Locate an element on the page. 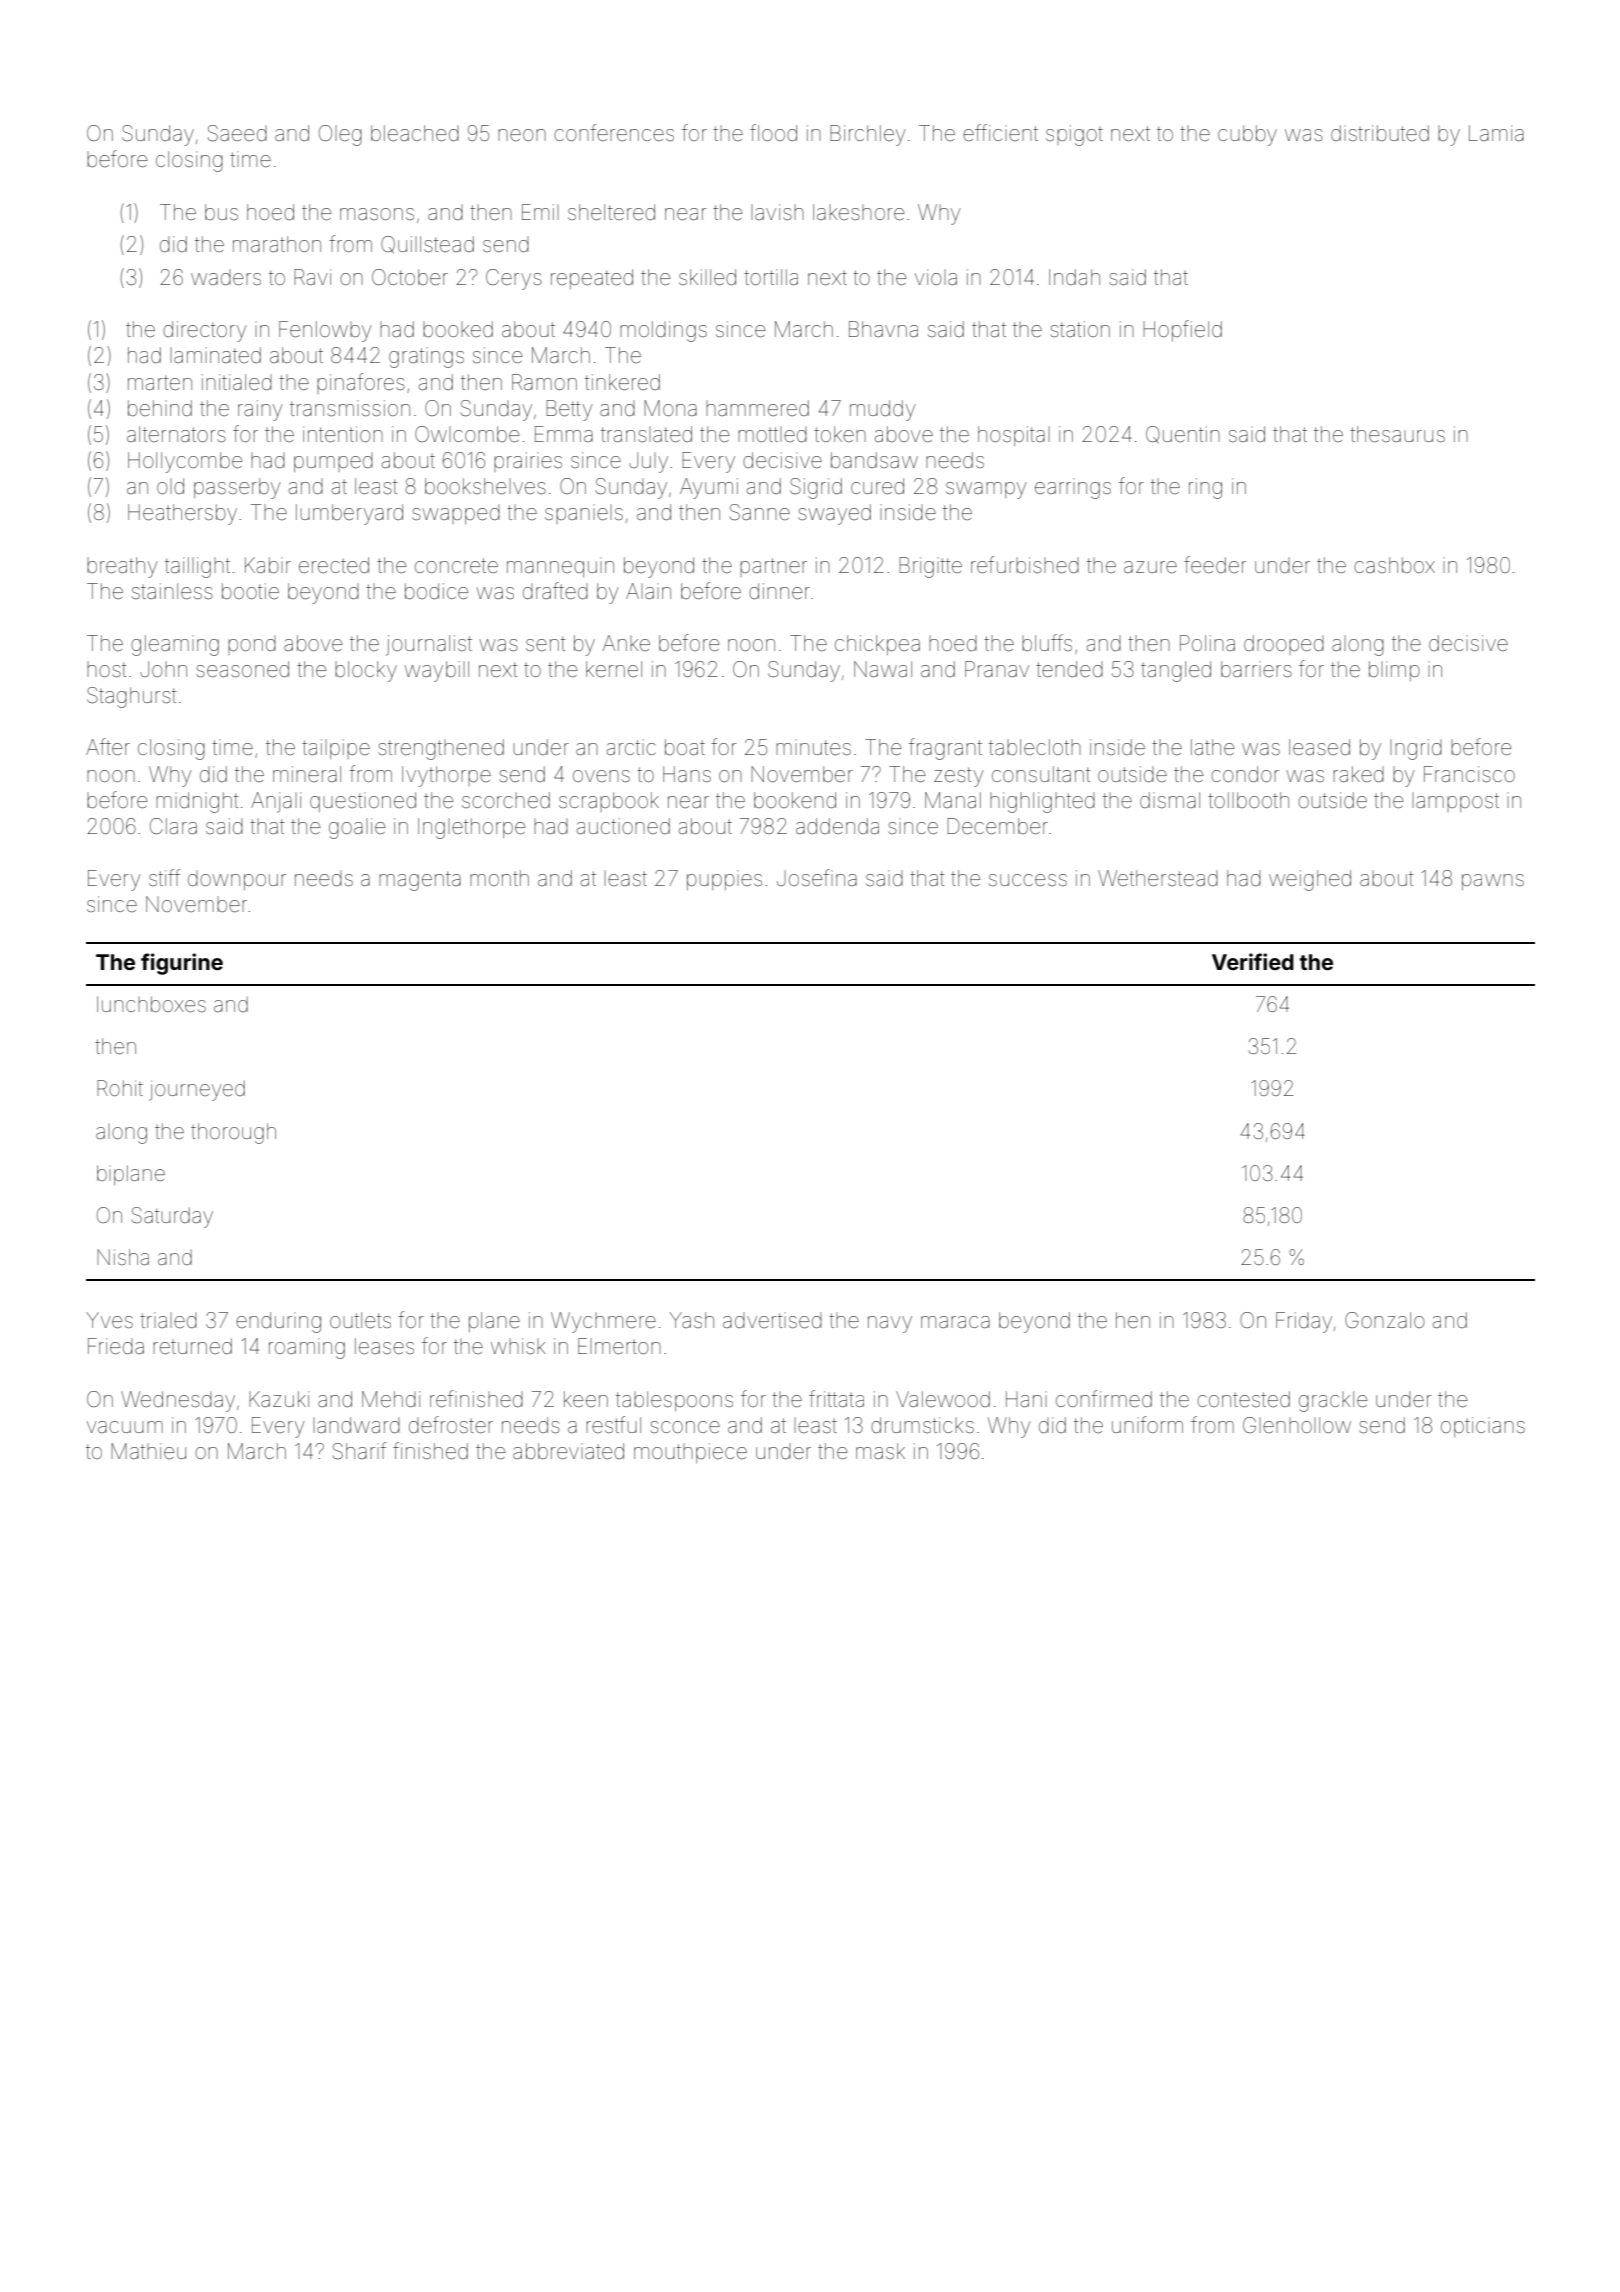 This page has height=2292, width=1620. Pranav is located at coordinates (997, 669).
